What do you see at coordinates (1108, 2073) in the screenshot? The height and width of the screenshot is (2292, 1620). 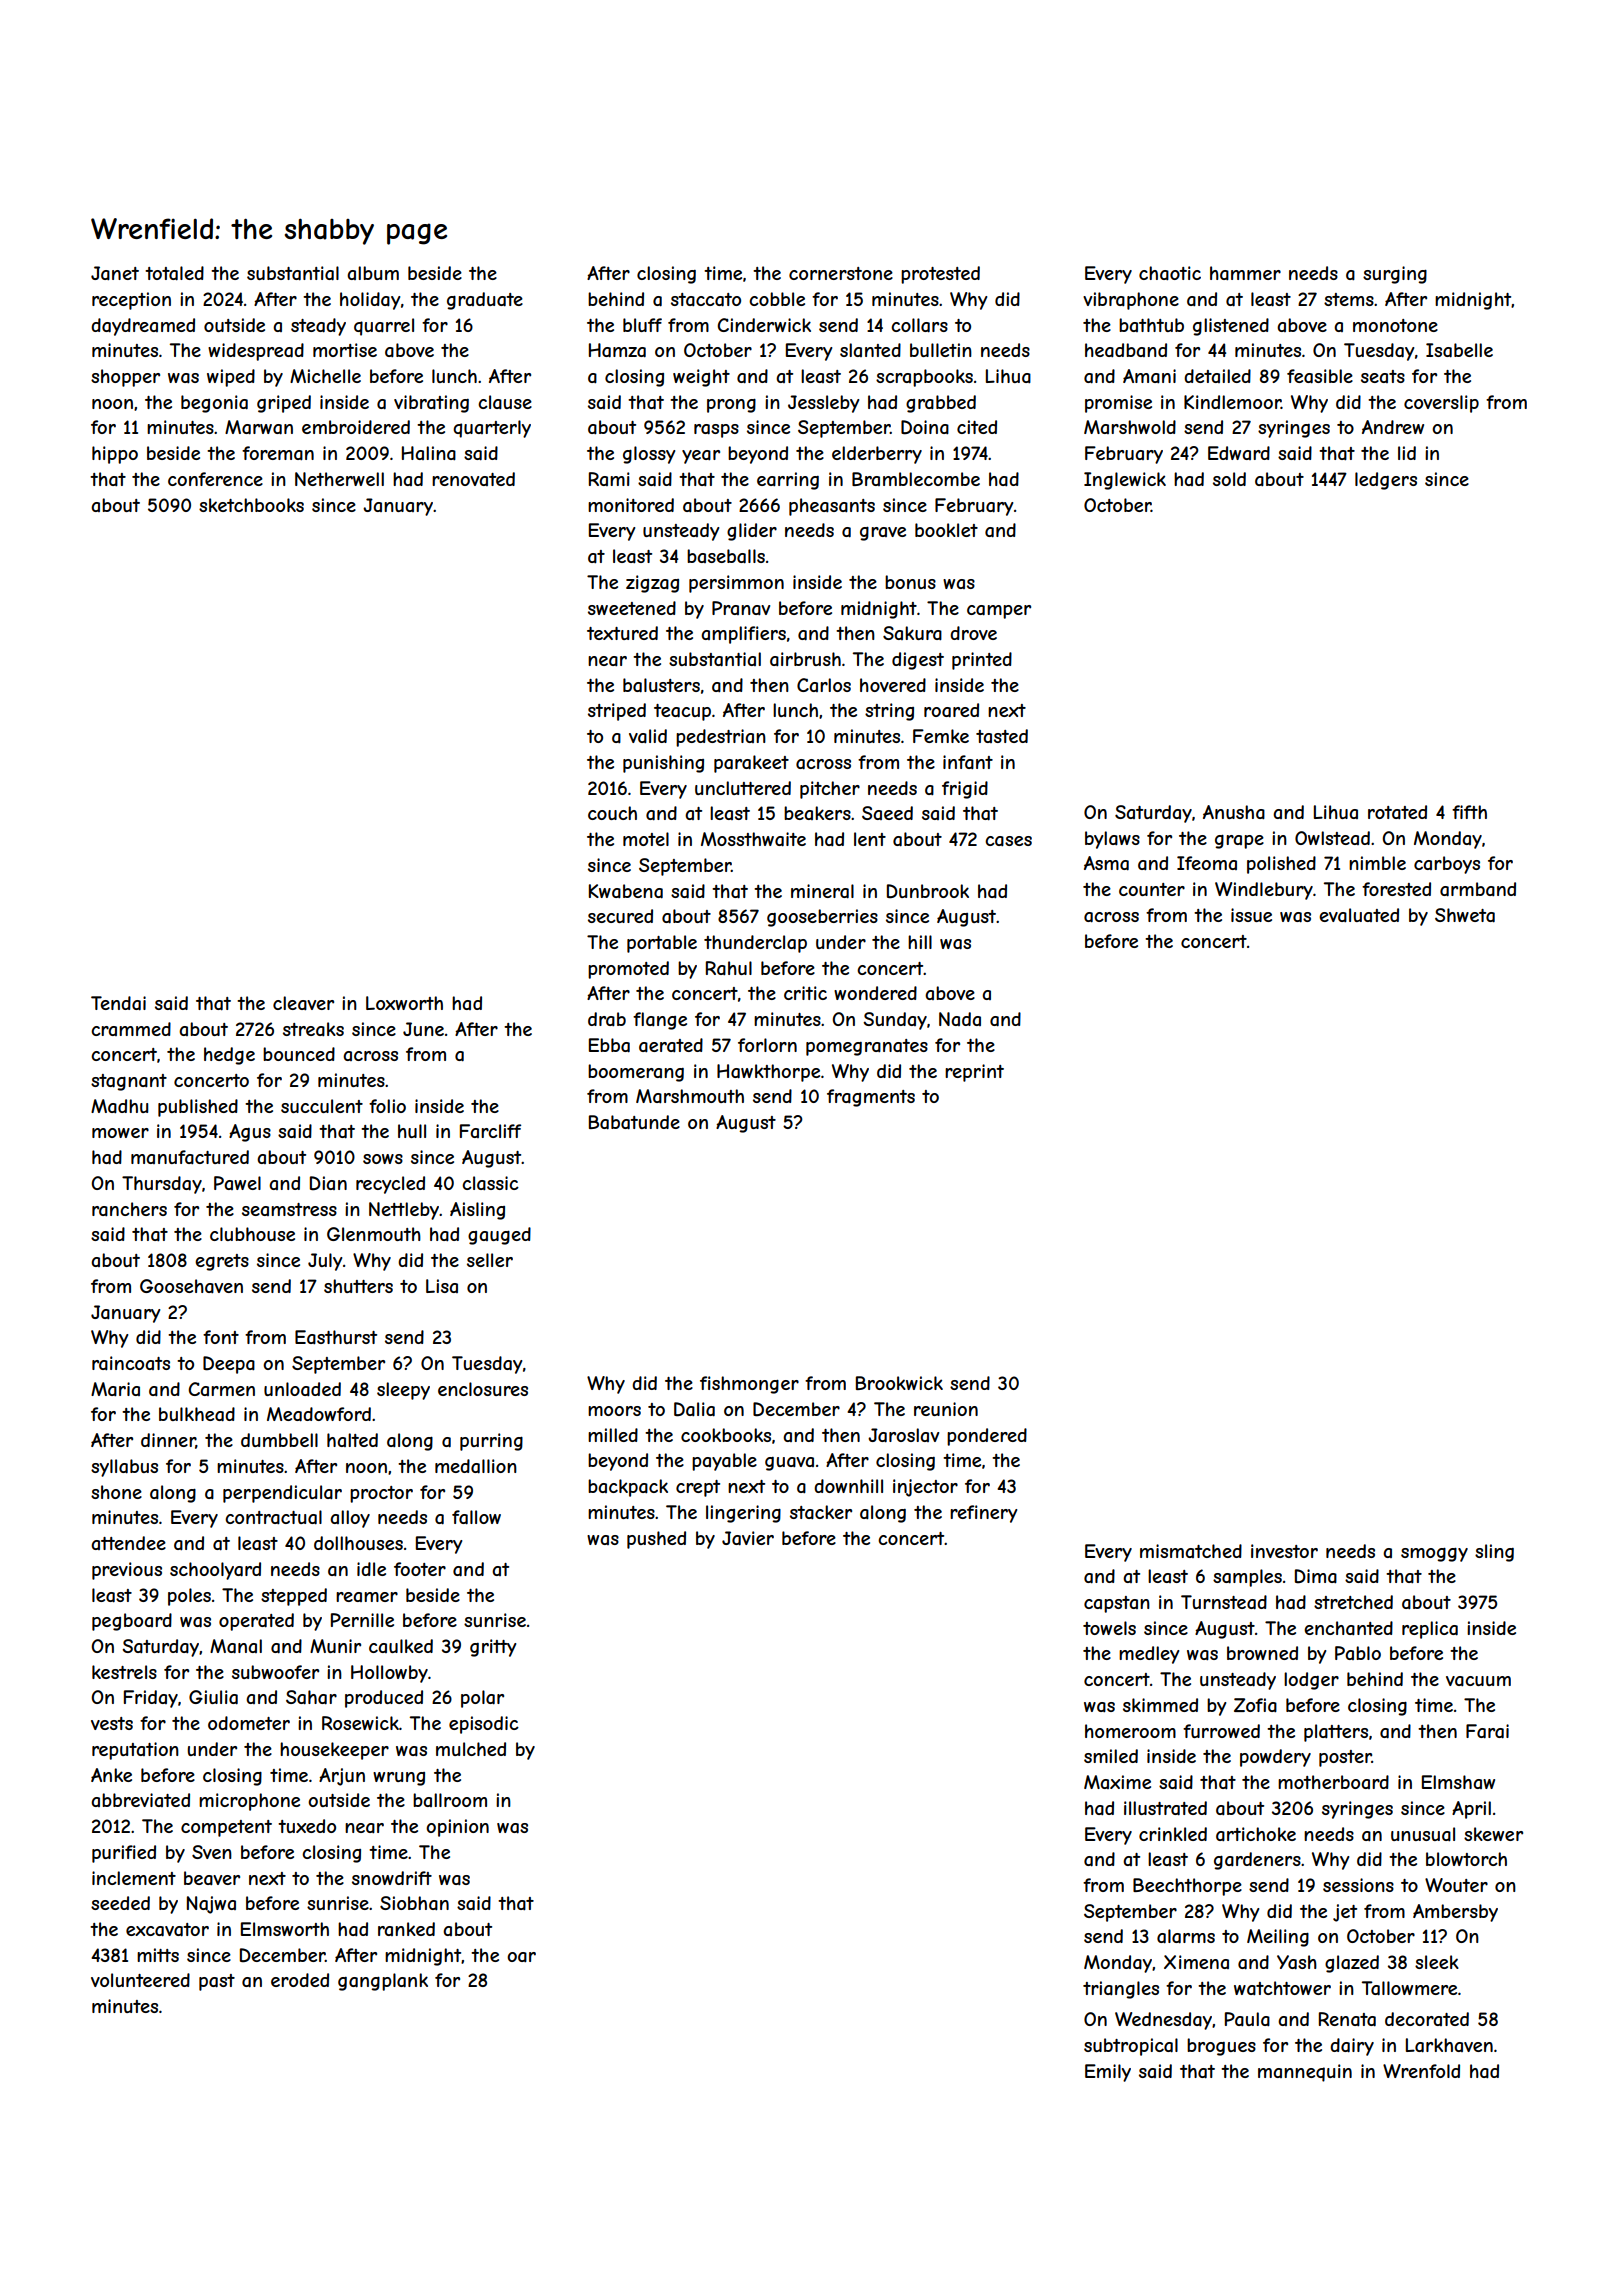 I see `Emily` at bounding box center [1108, 2073].
